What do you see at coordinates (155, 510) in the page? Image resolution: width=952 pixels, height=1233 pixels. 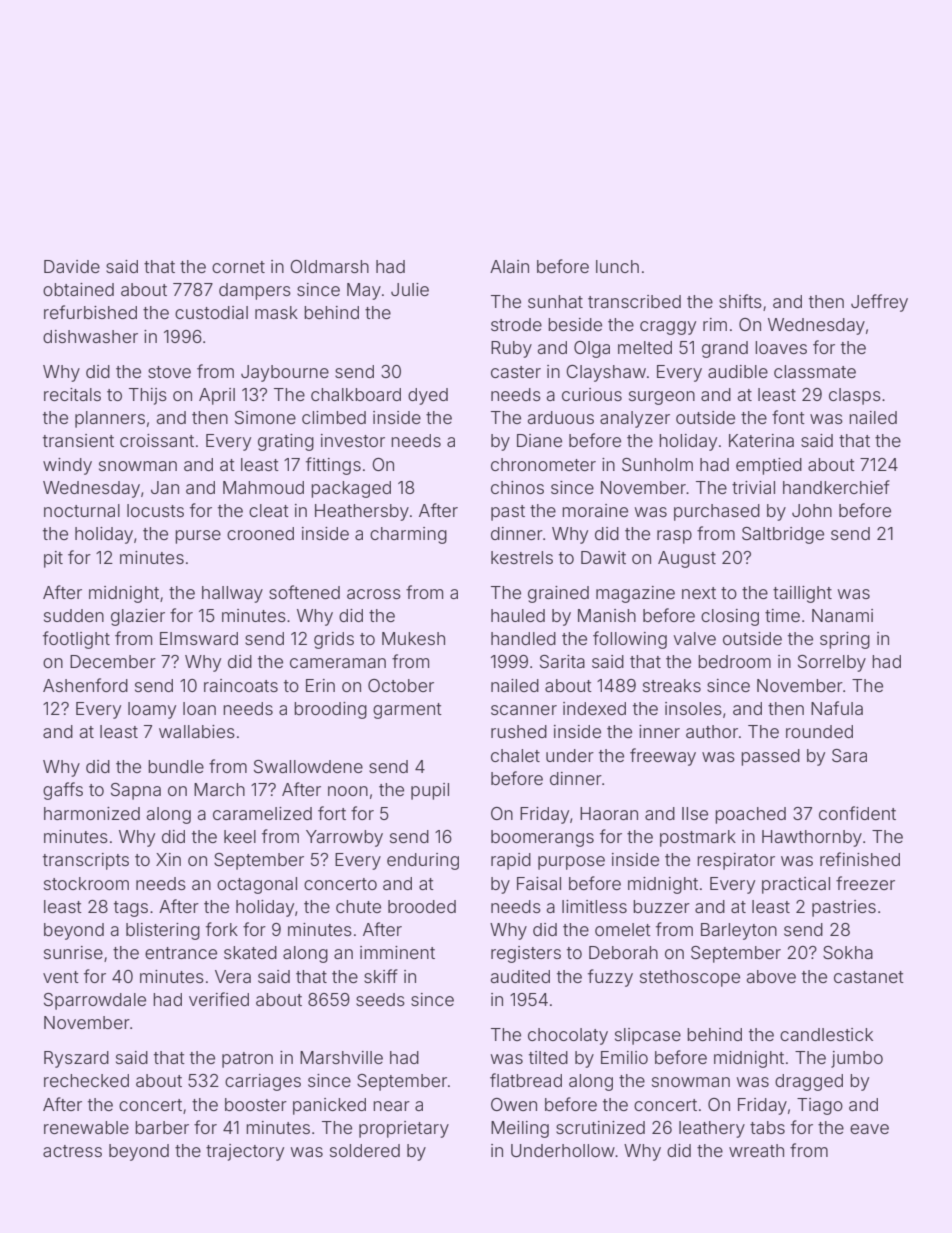 I see `locusts` at bounding box center [155, 510].
